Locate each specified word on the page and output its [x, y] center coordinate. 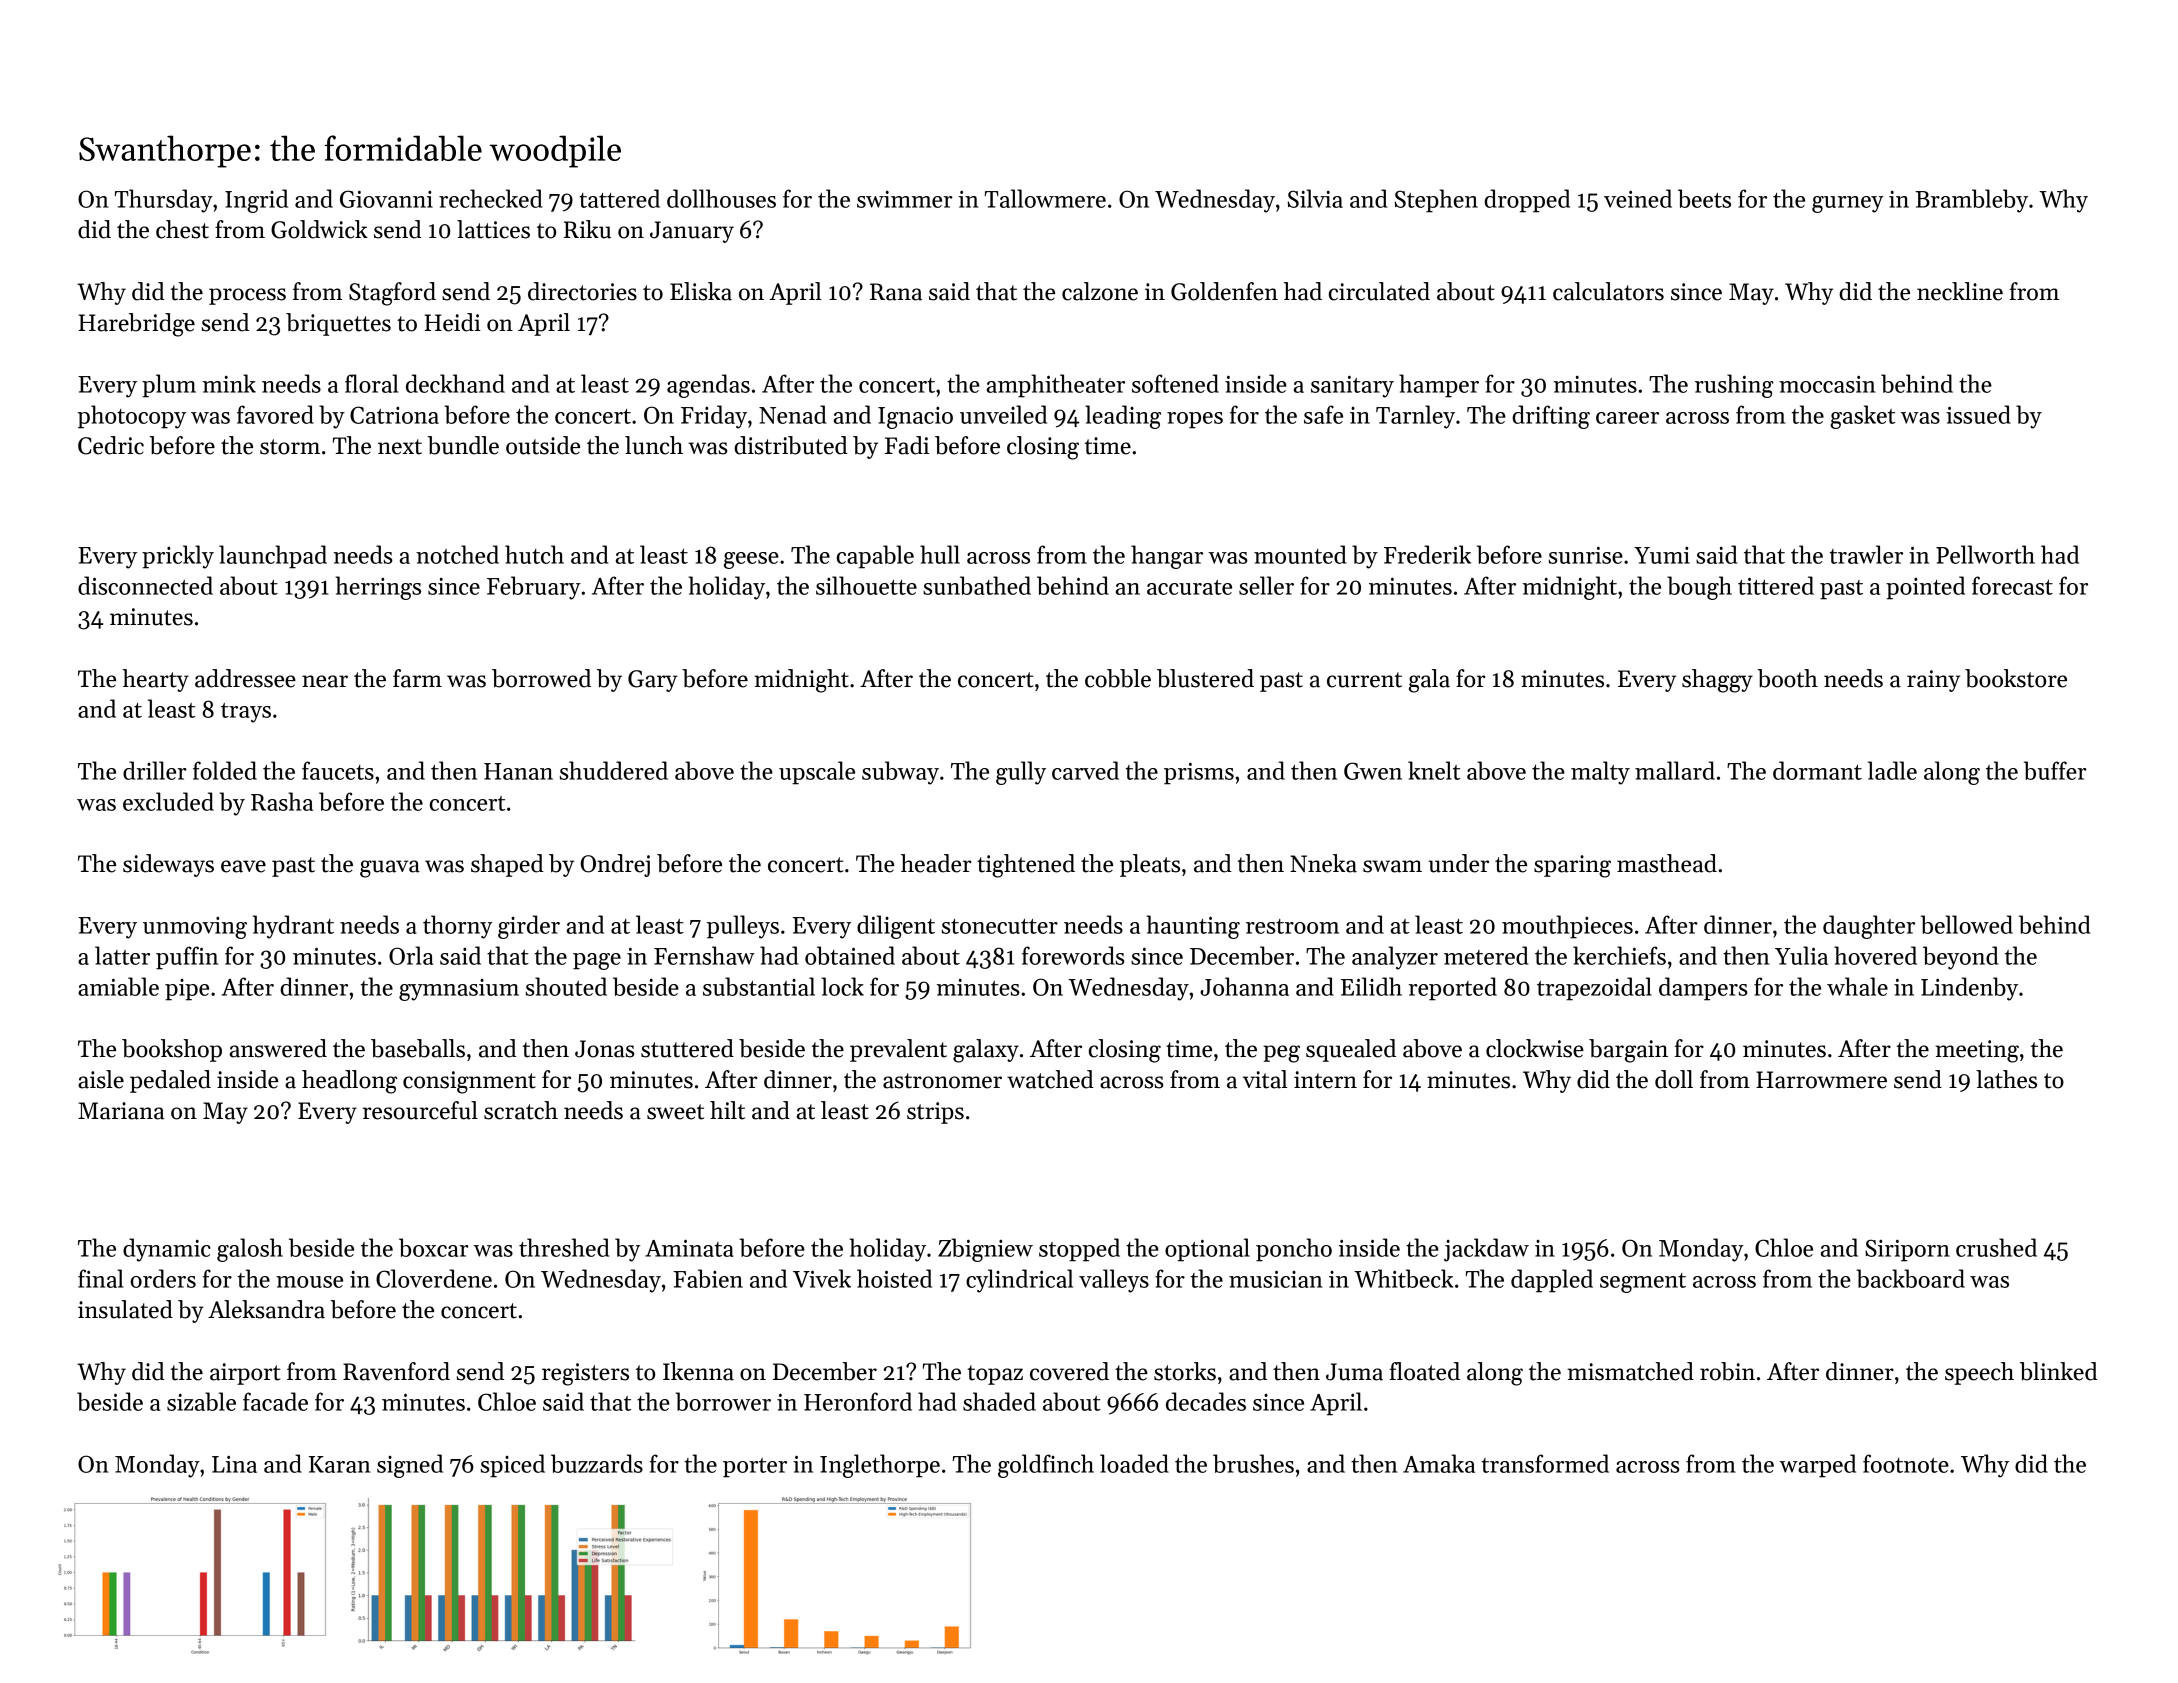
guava [390, 869]
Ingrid [256, 201]
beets [1704, 198]
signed [410, 1466]
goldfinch [1046, 1466]
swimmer [905, 199]
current [1364, 680]
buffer [2055, 770]
